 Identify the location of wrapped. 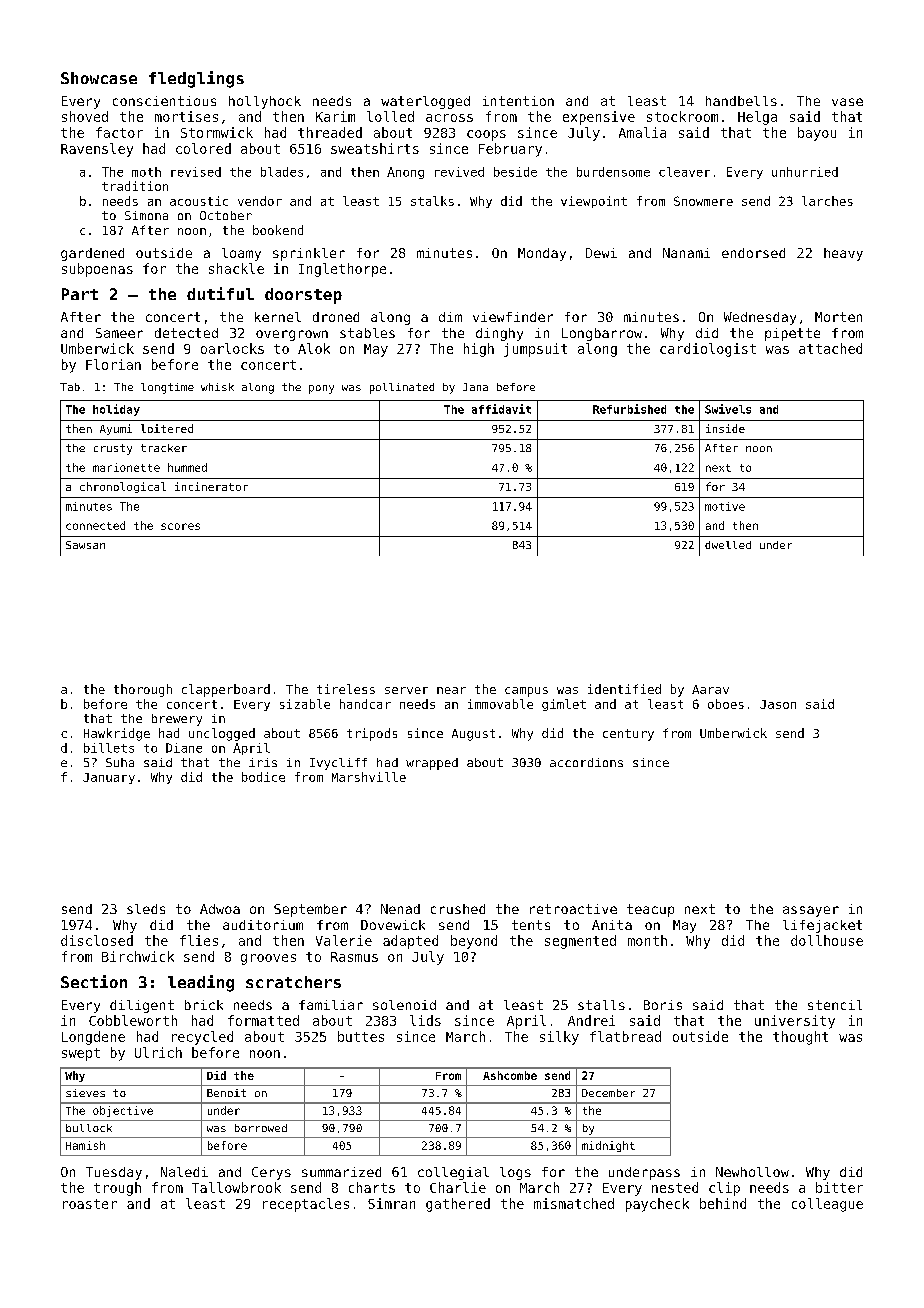
(432, 764).
